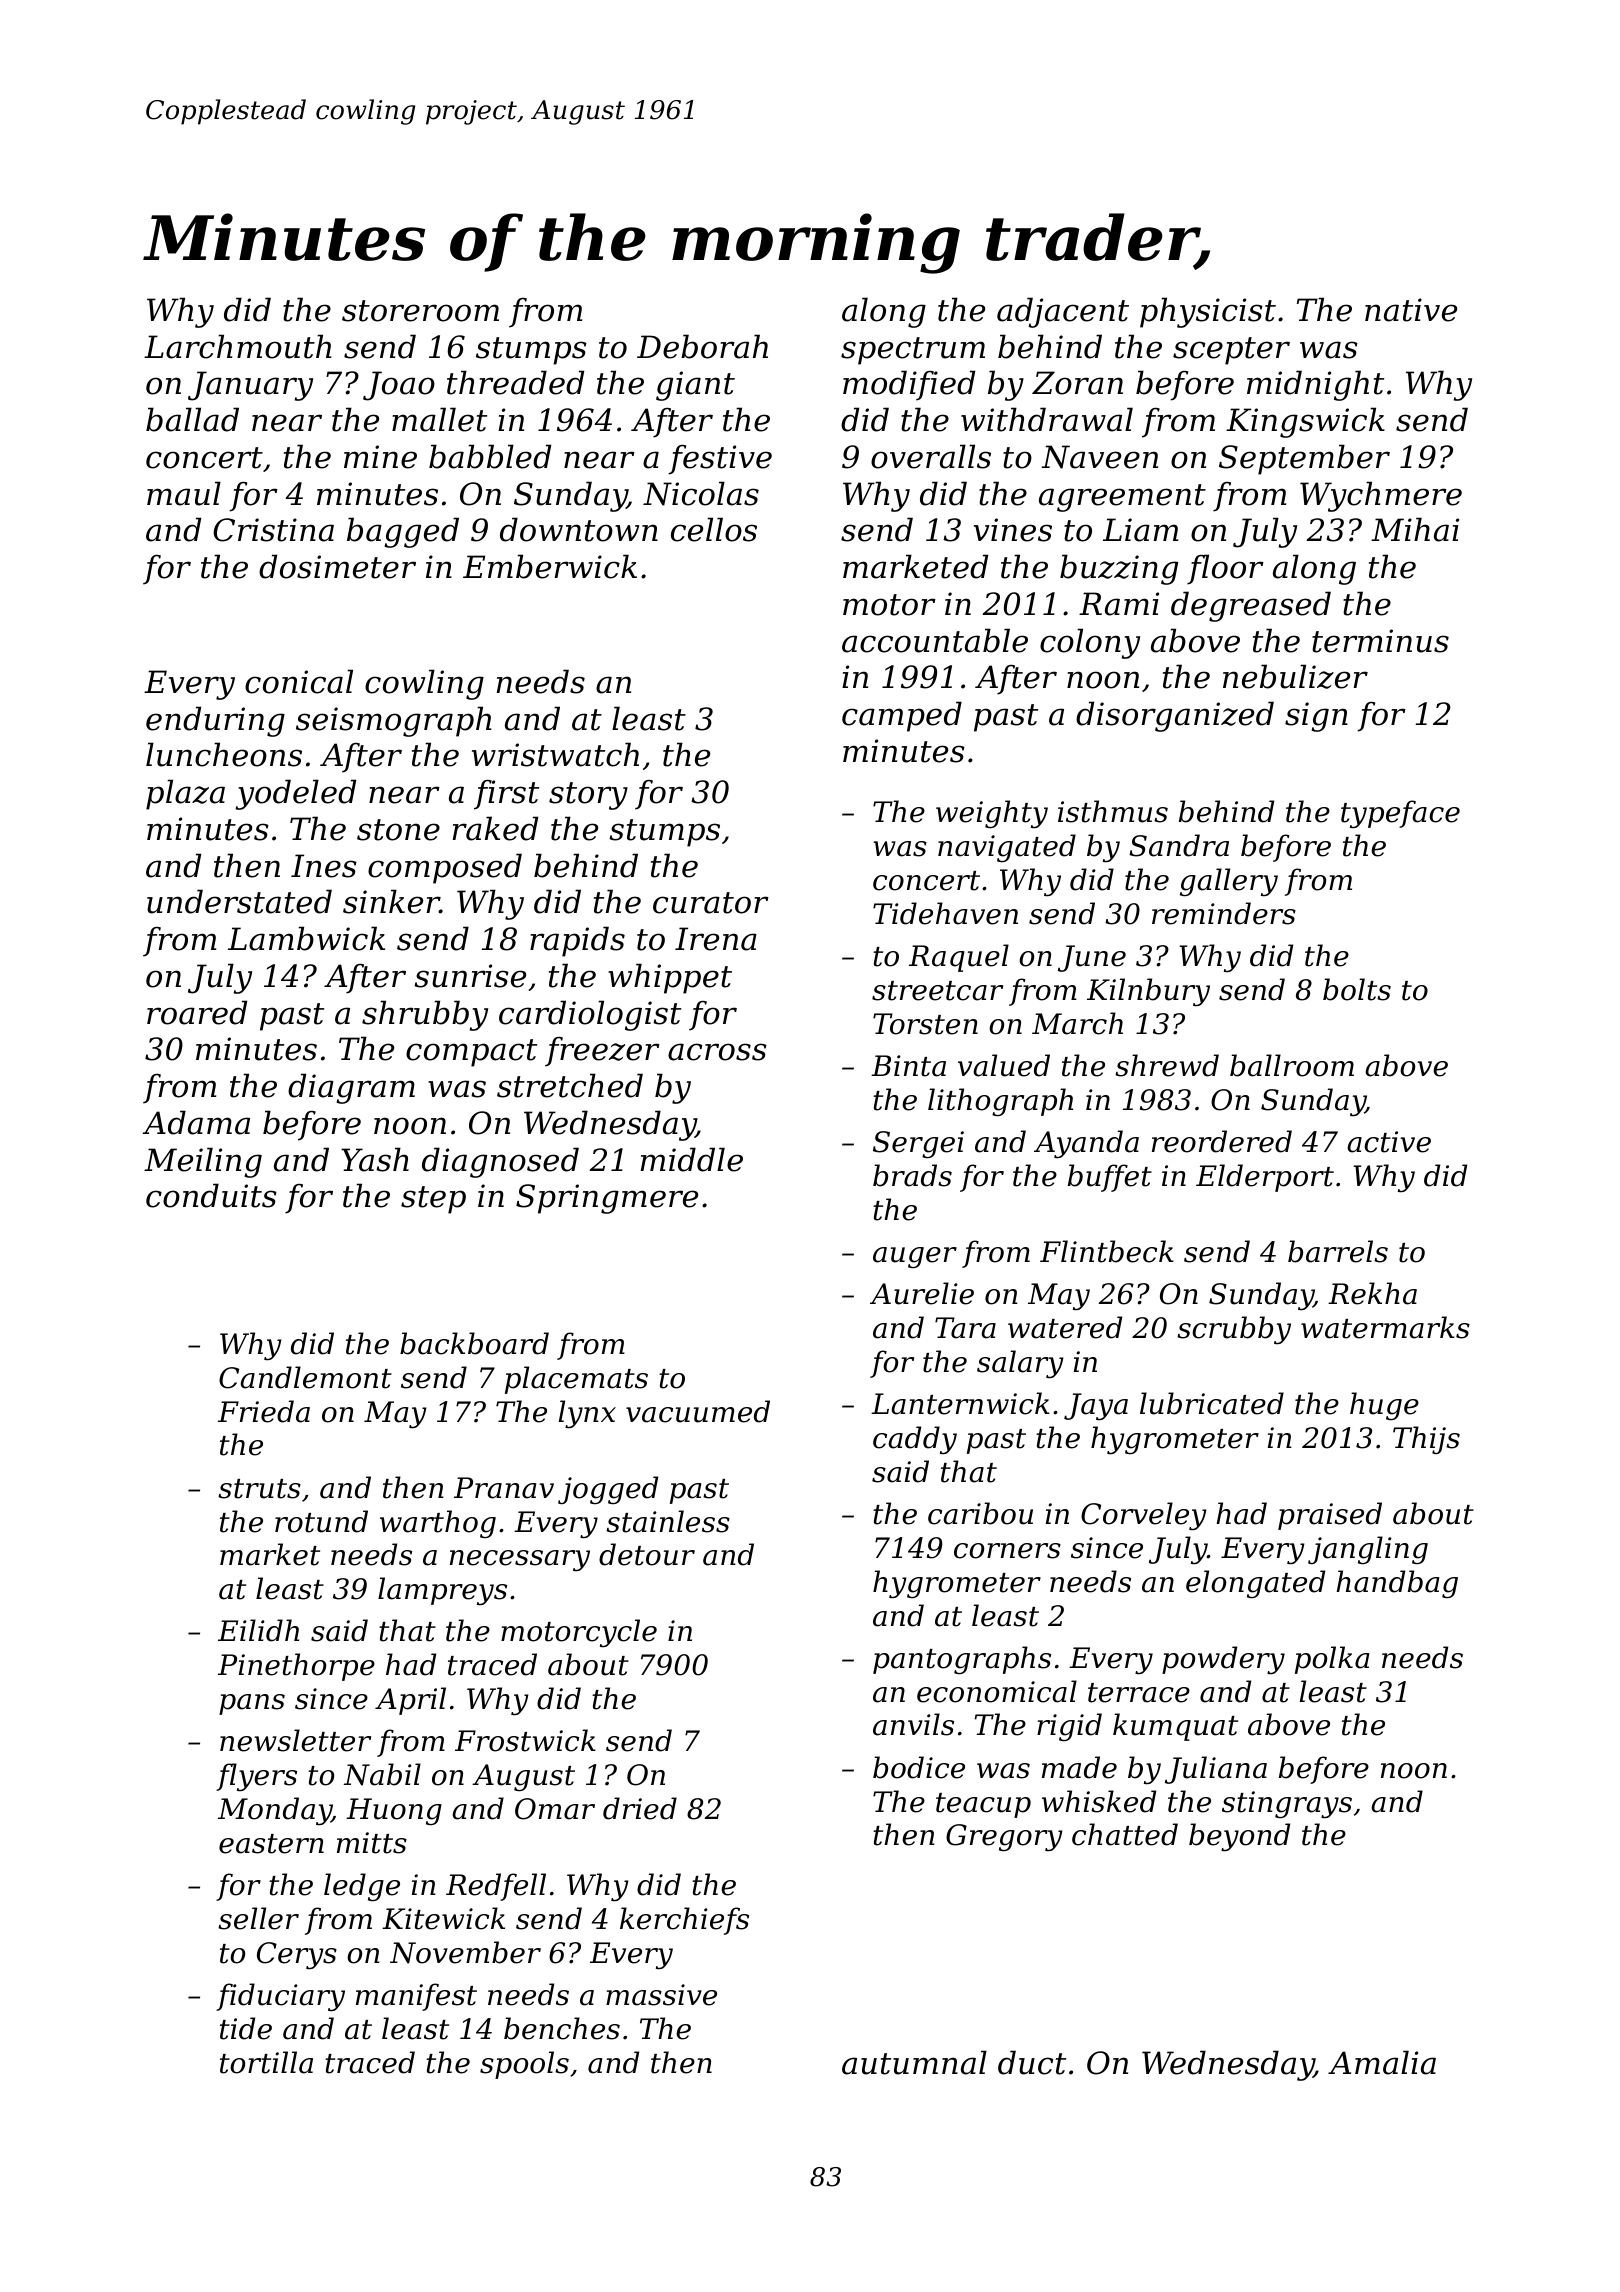 Image resolution: width=1620 pixels, height=2292 pixels. I want to click on seismograph, so click(393, 721).
